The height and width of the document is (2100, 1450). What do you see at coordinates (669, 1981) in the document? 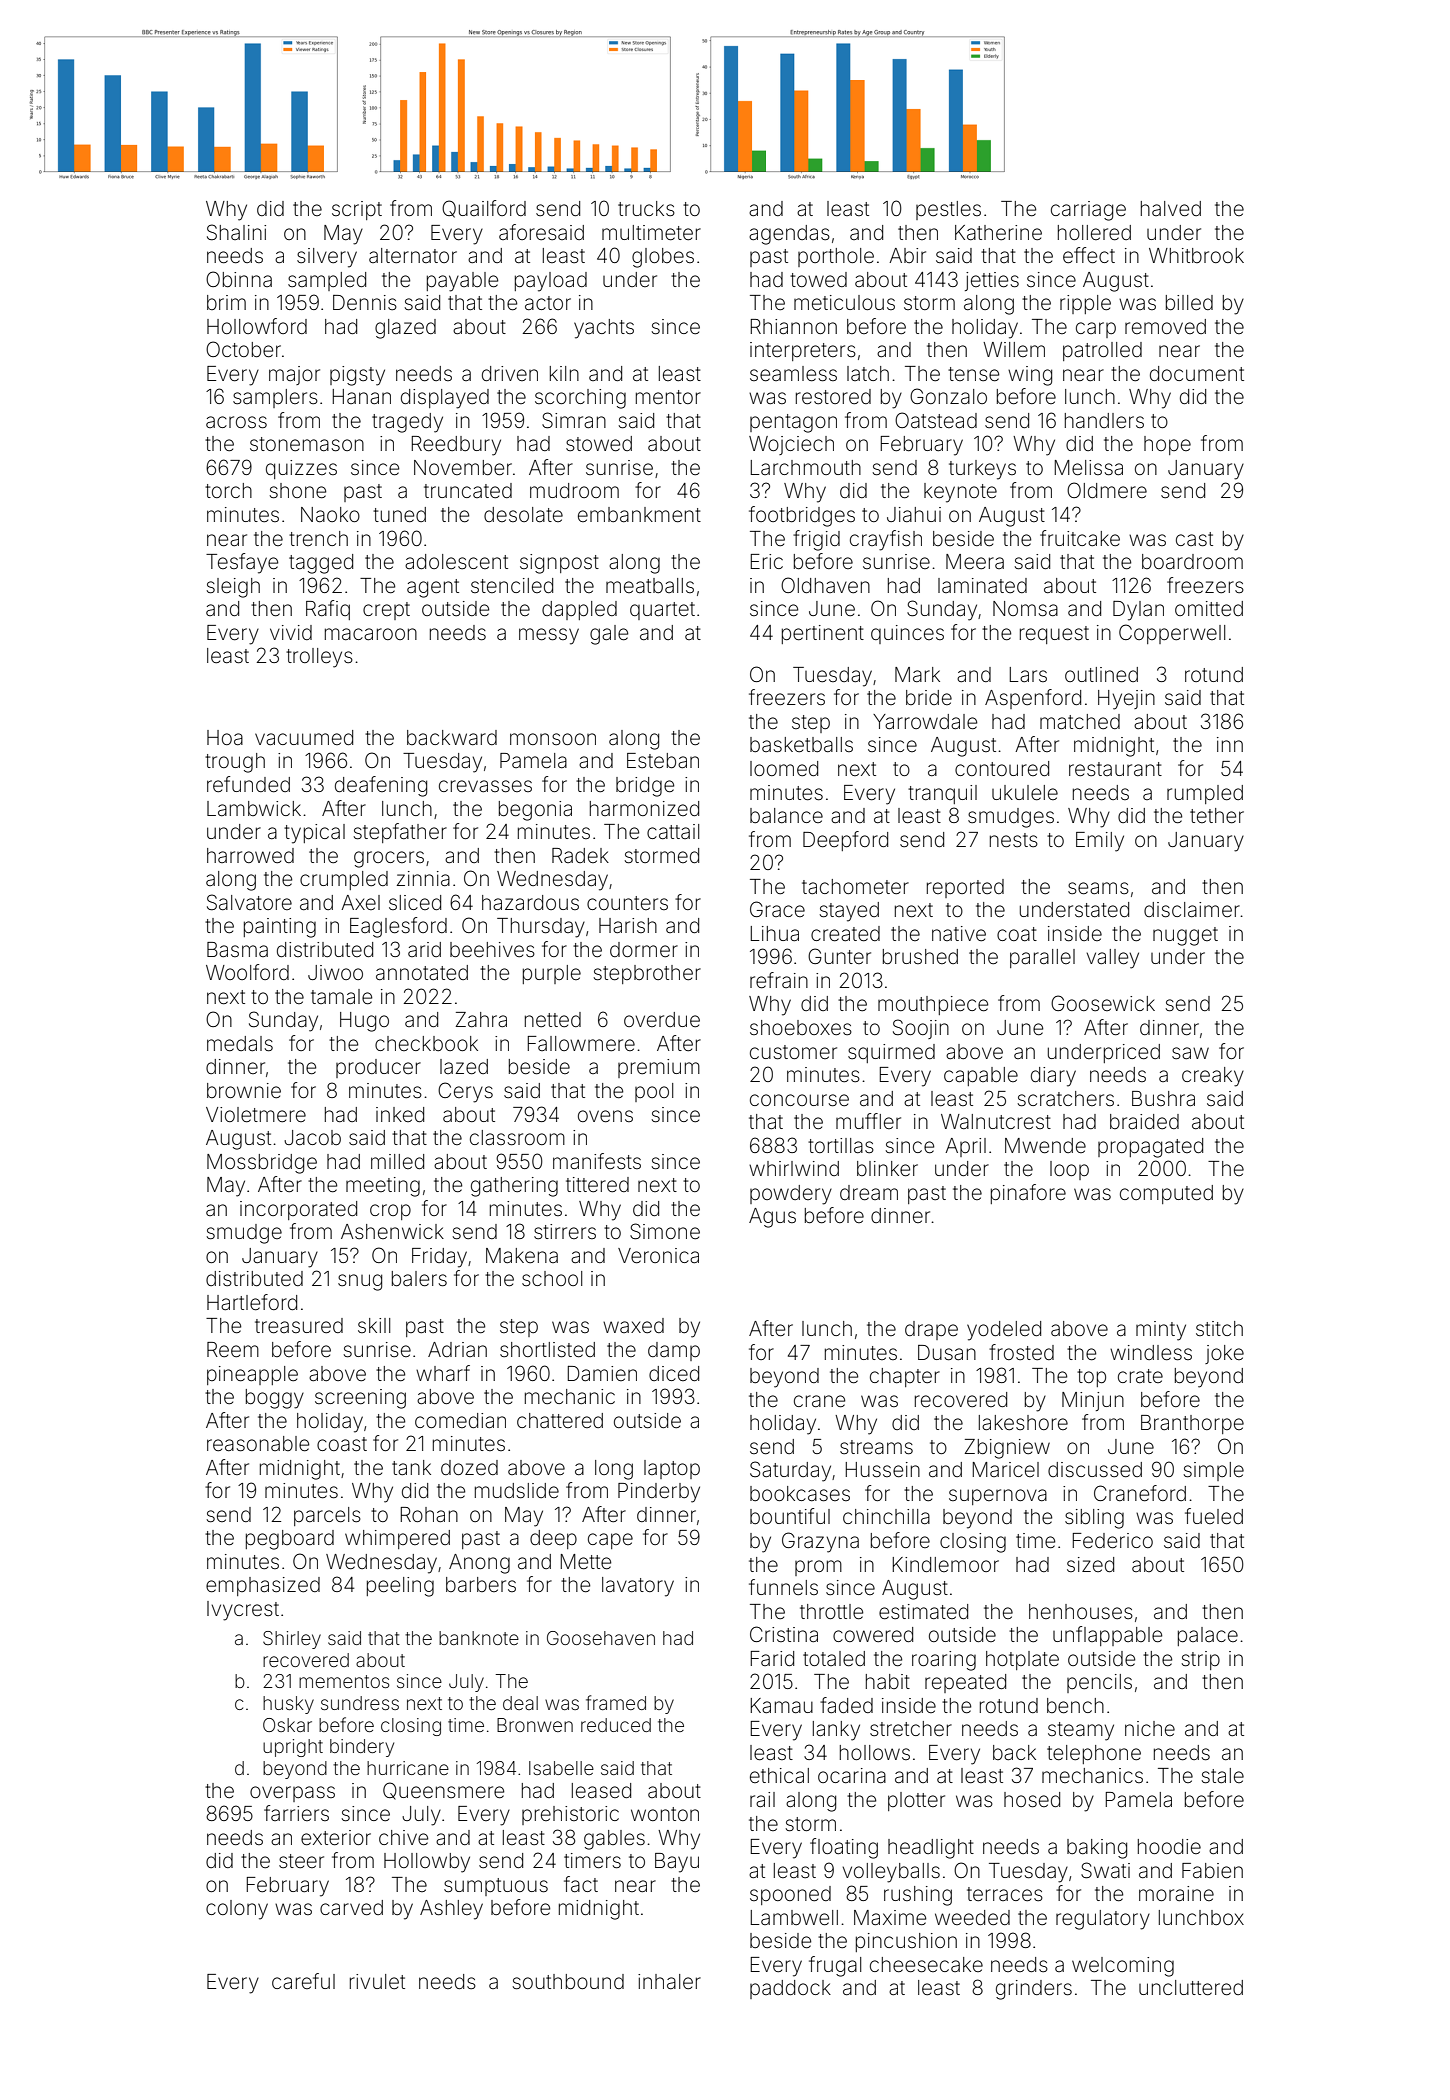
I see `inhaler` at bounding box center [669, 1981].
